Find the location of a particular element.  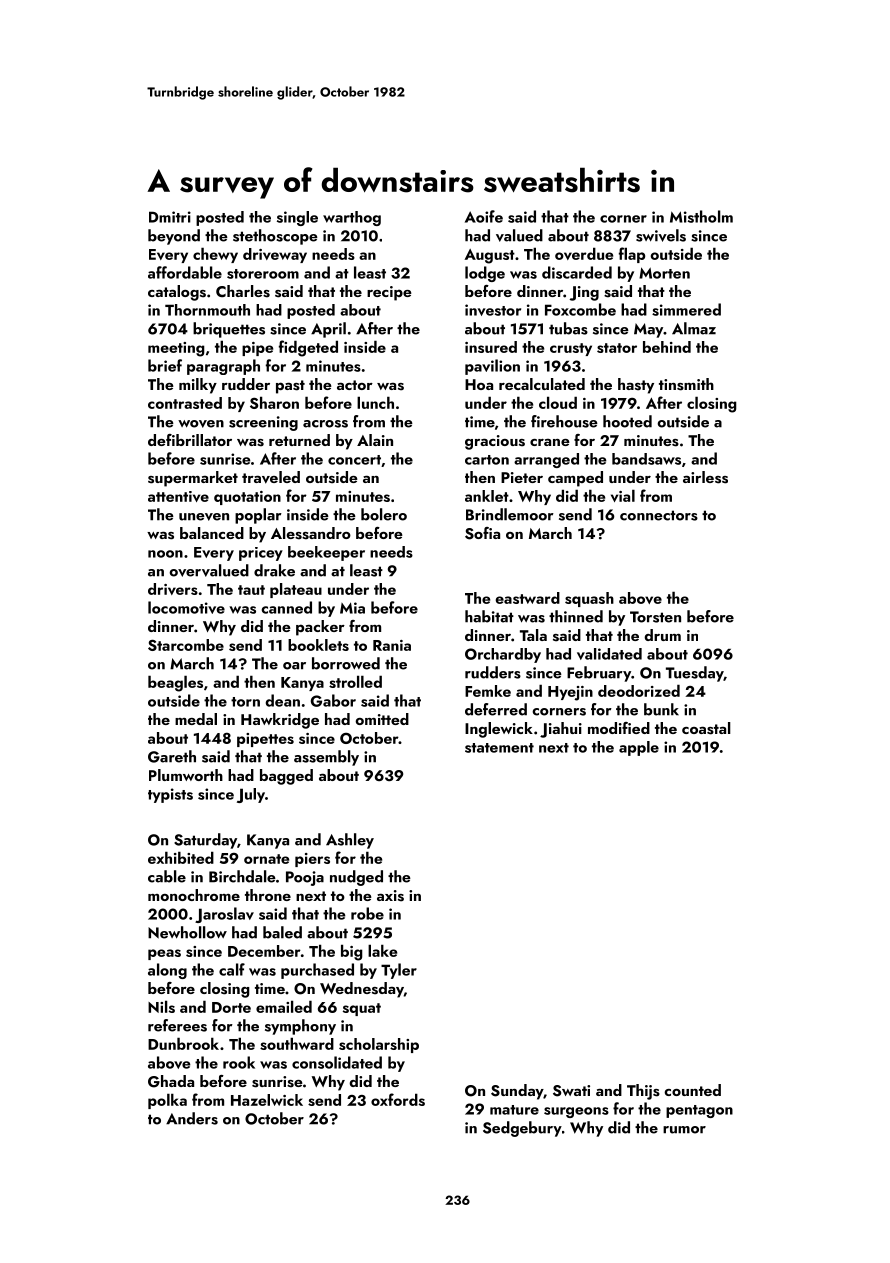

pricey is located at coordinates (261, 554).
